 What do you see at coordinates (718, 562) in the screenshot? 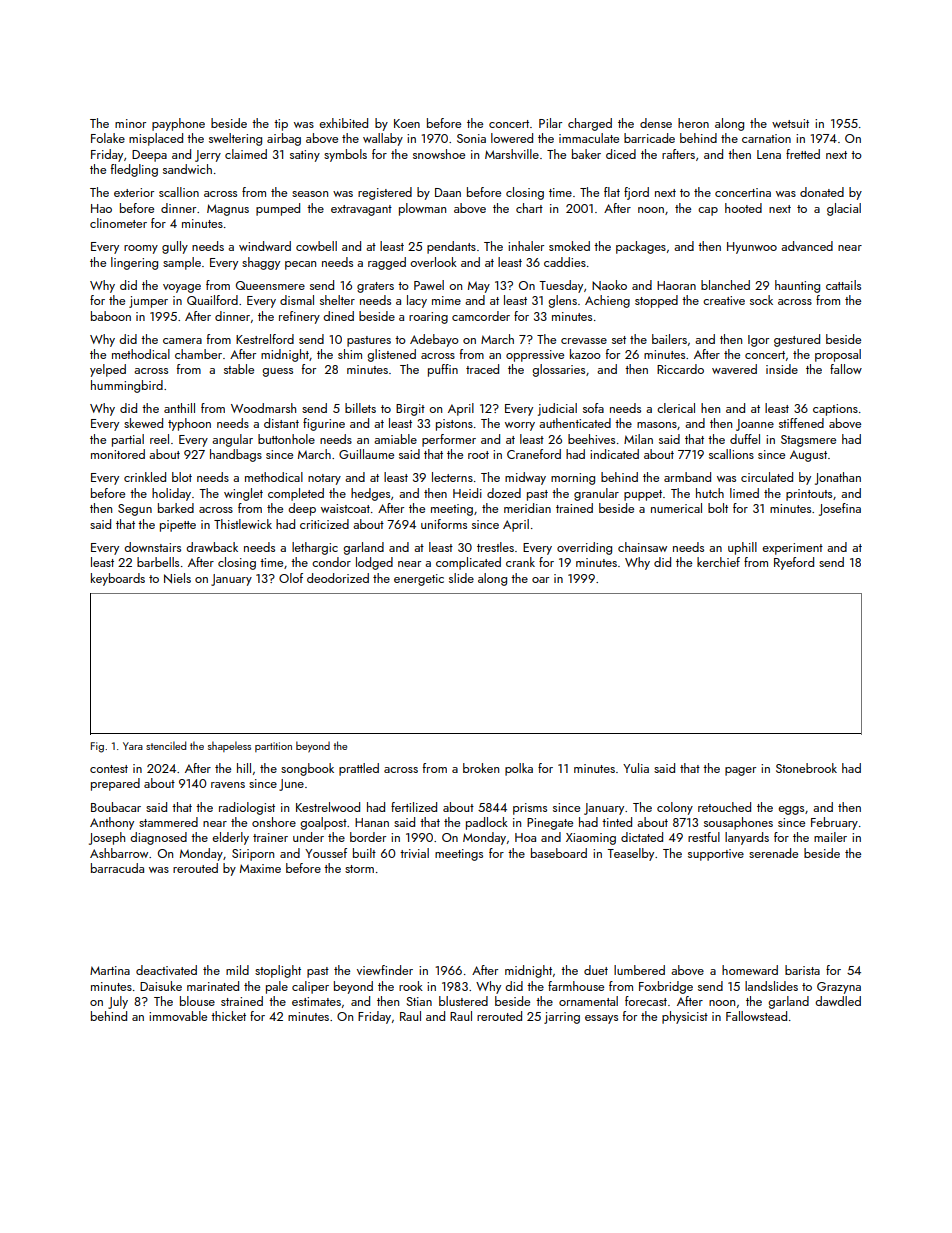
I see `kerchief` at bounding box center [718, 562].
